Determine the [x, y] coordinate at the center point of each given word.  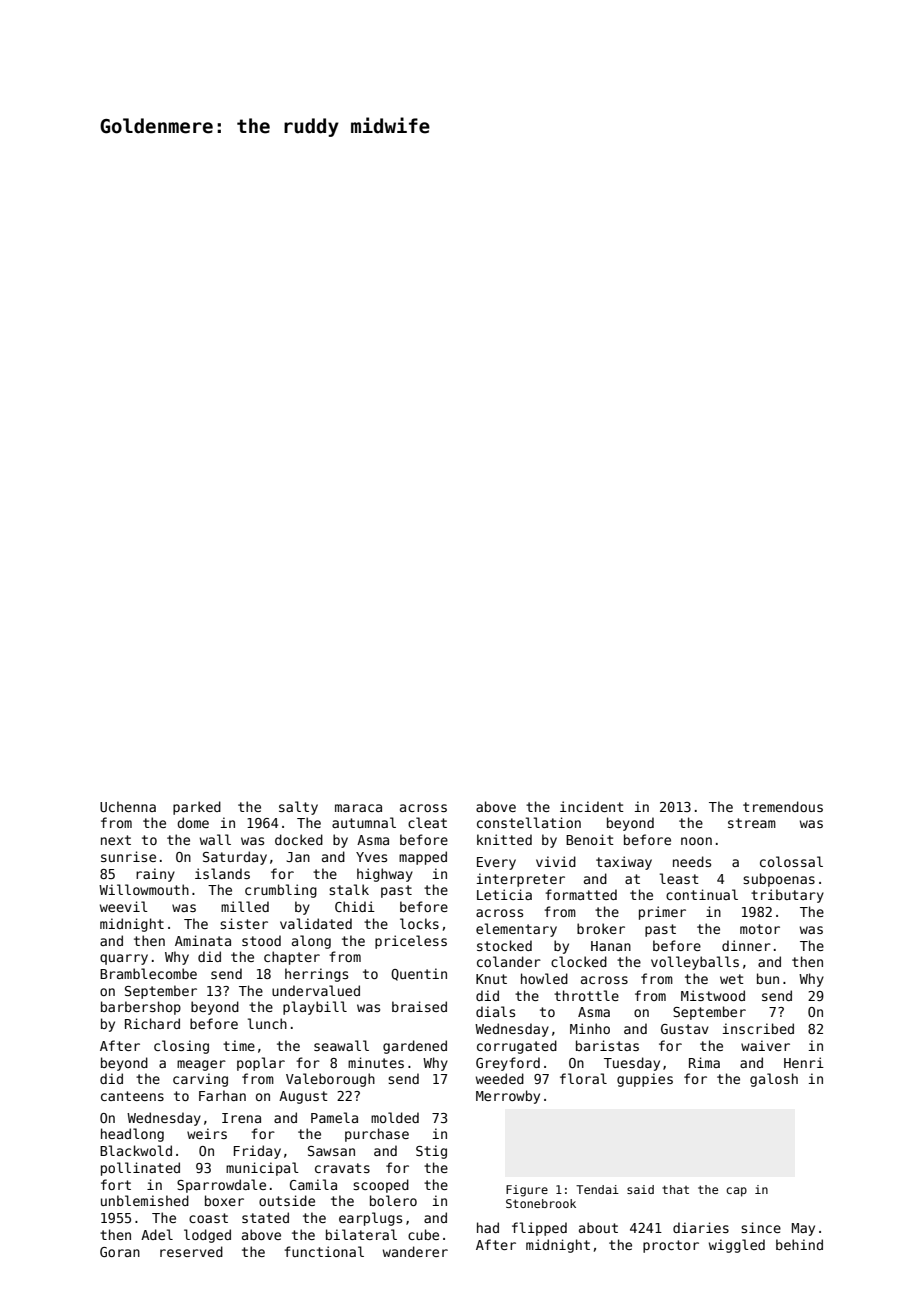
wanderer [415, 1251]
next [116, 840]
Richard [152, 1023]
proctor [671, 1246]
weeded [500, 1078]
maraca [358, 808]
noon [696, 841]
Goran [120, 1252]
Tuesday [632, 1064]
